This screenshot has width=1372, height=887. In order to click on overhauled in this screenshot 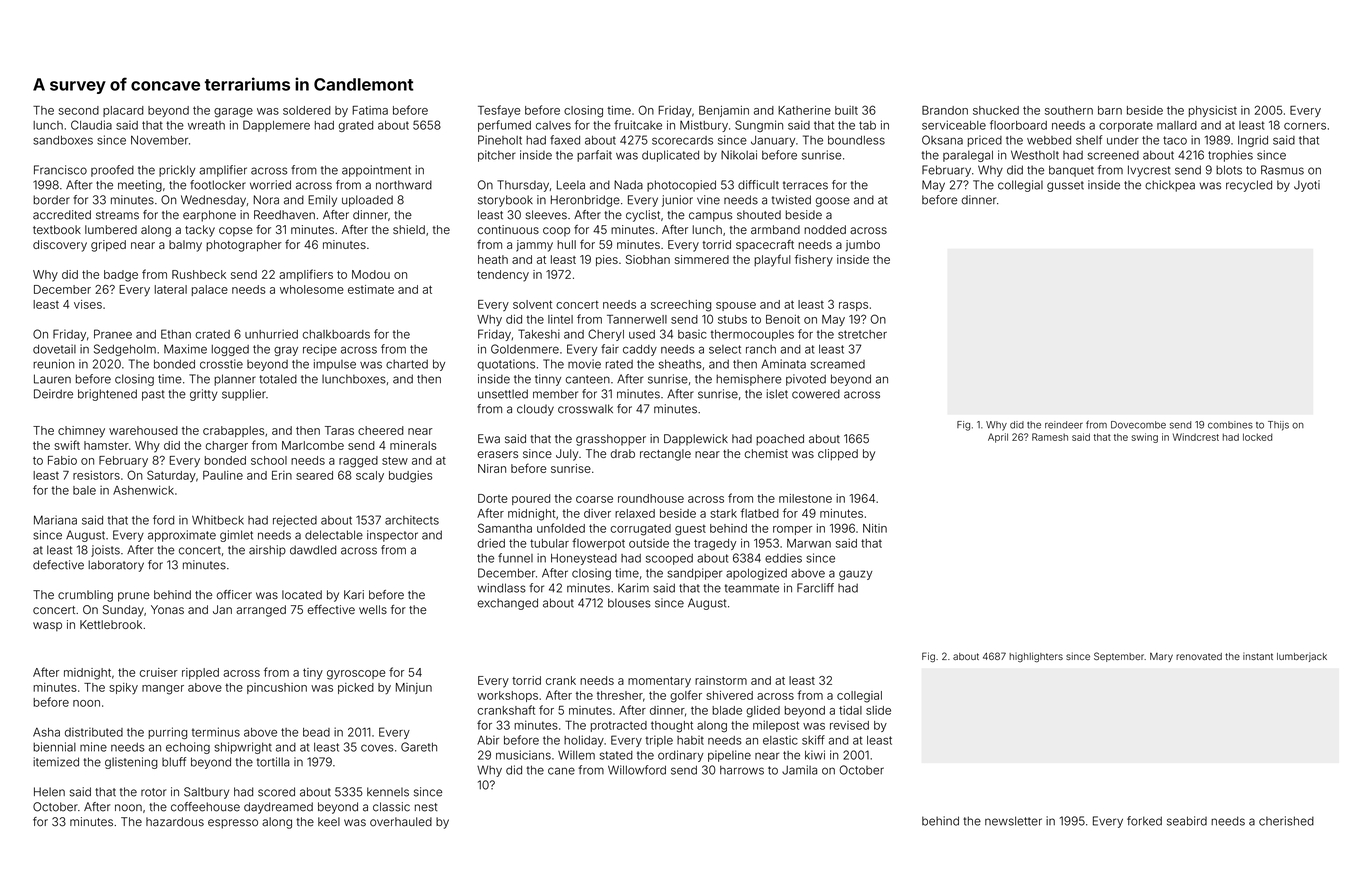, I will do `click(401, 822)`.
